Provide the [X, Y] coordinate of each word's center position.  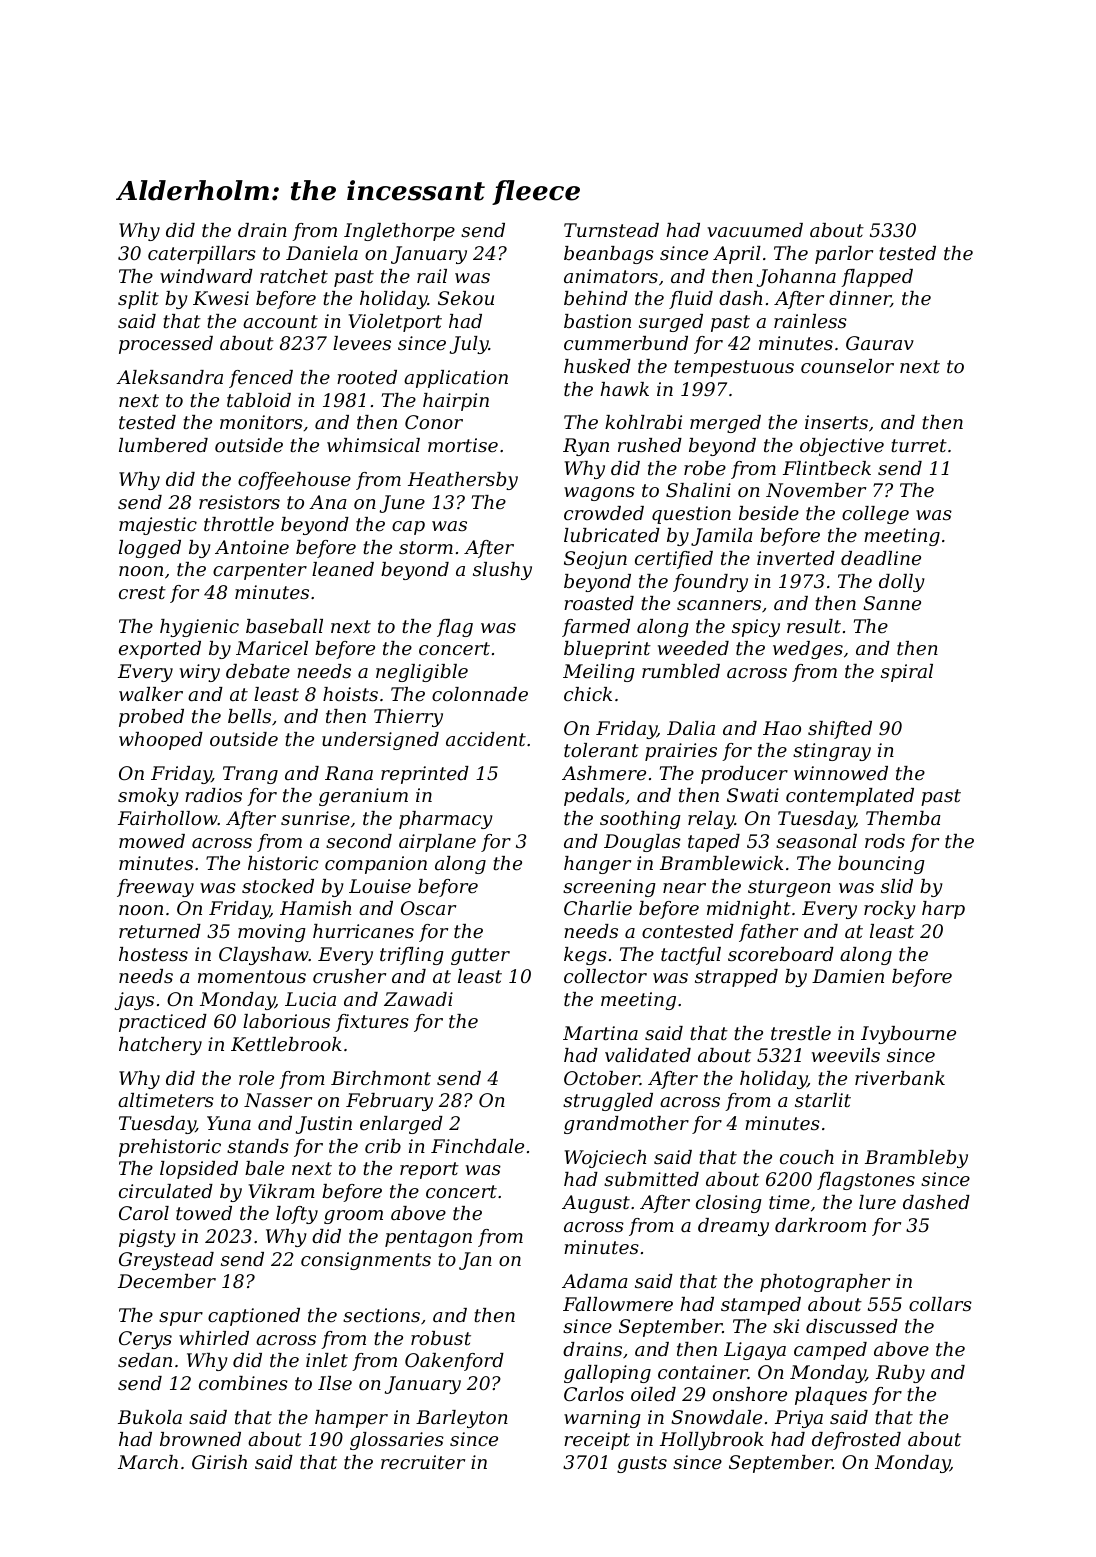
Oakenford [454, 1362]
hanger [597, 865]
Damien [848, 976]
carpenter [260, 571]
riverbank [900, 1078]
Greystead [166, 1261]
